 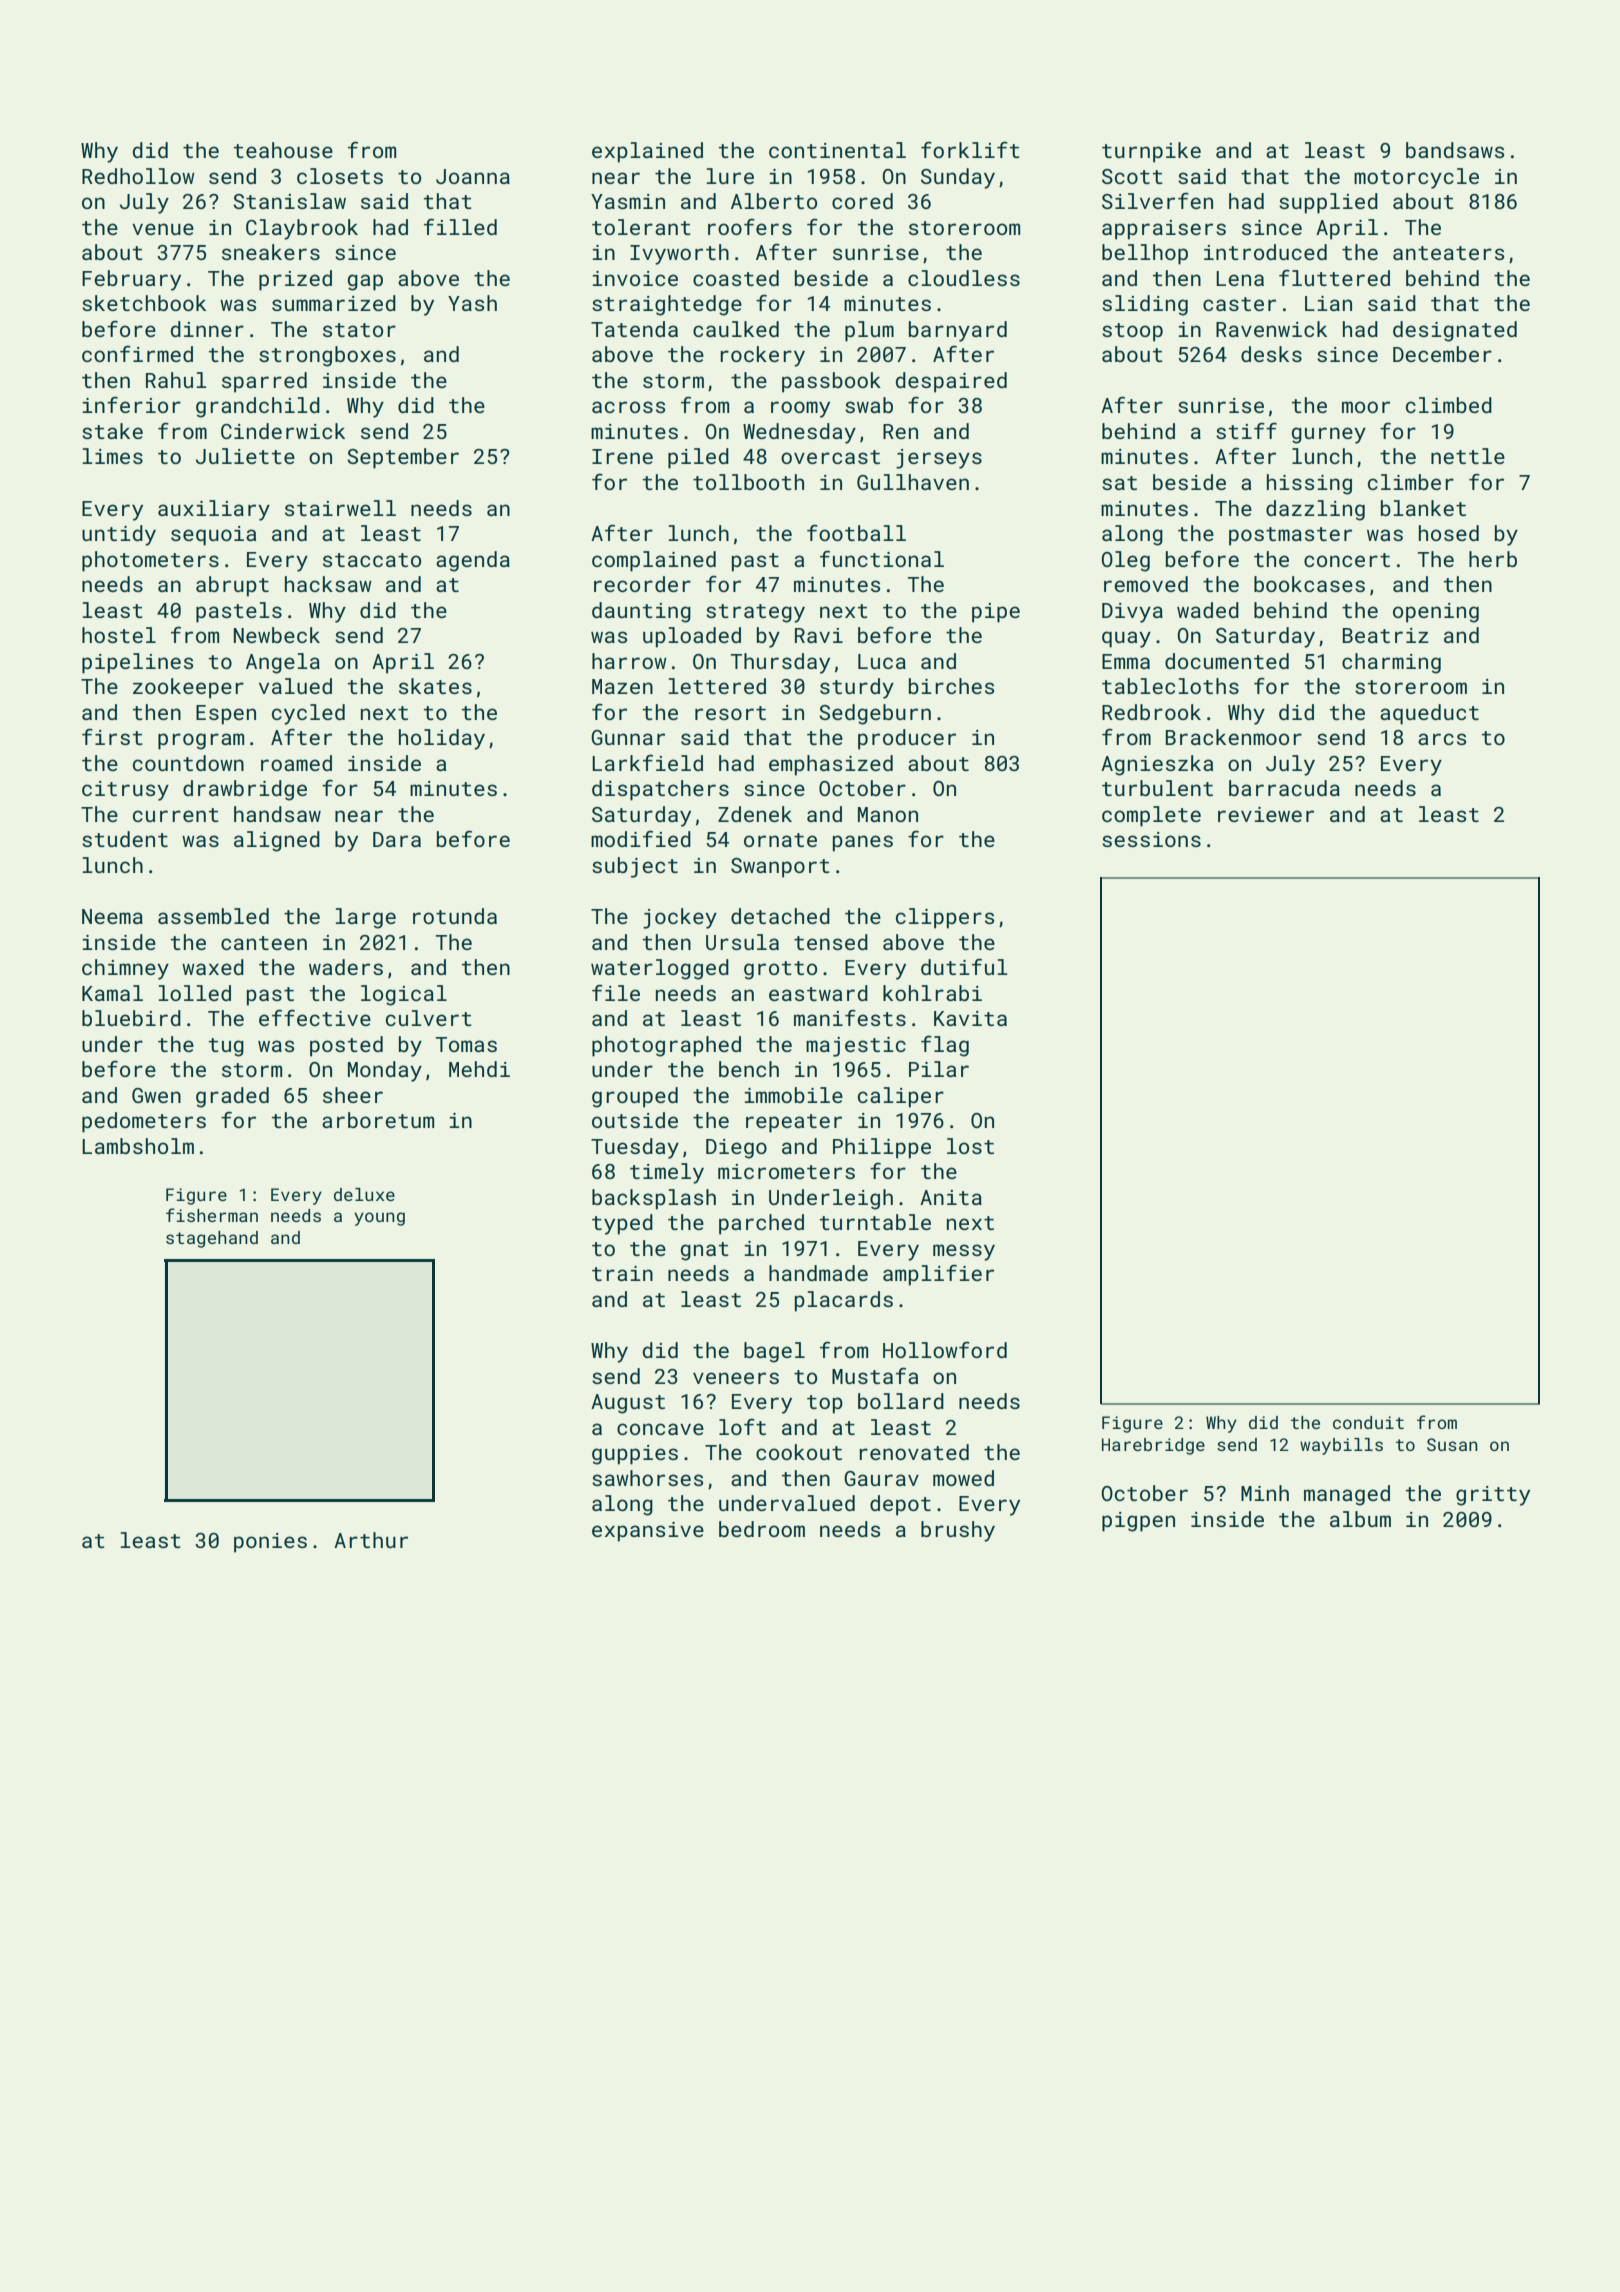 What do you see at coordinates (1151, 839) in the page?
I see `sessions` at bounding box center [1151, 839].
